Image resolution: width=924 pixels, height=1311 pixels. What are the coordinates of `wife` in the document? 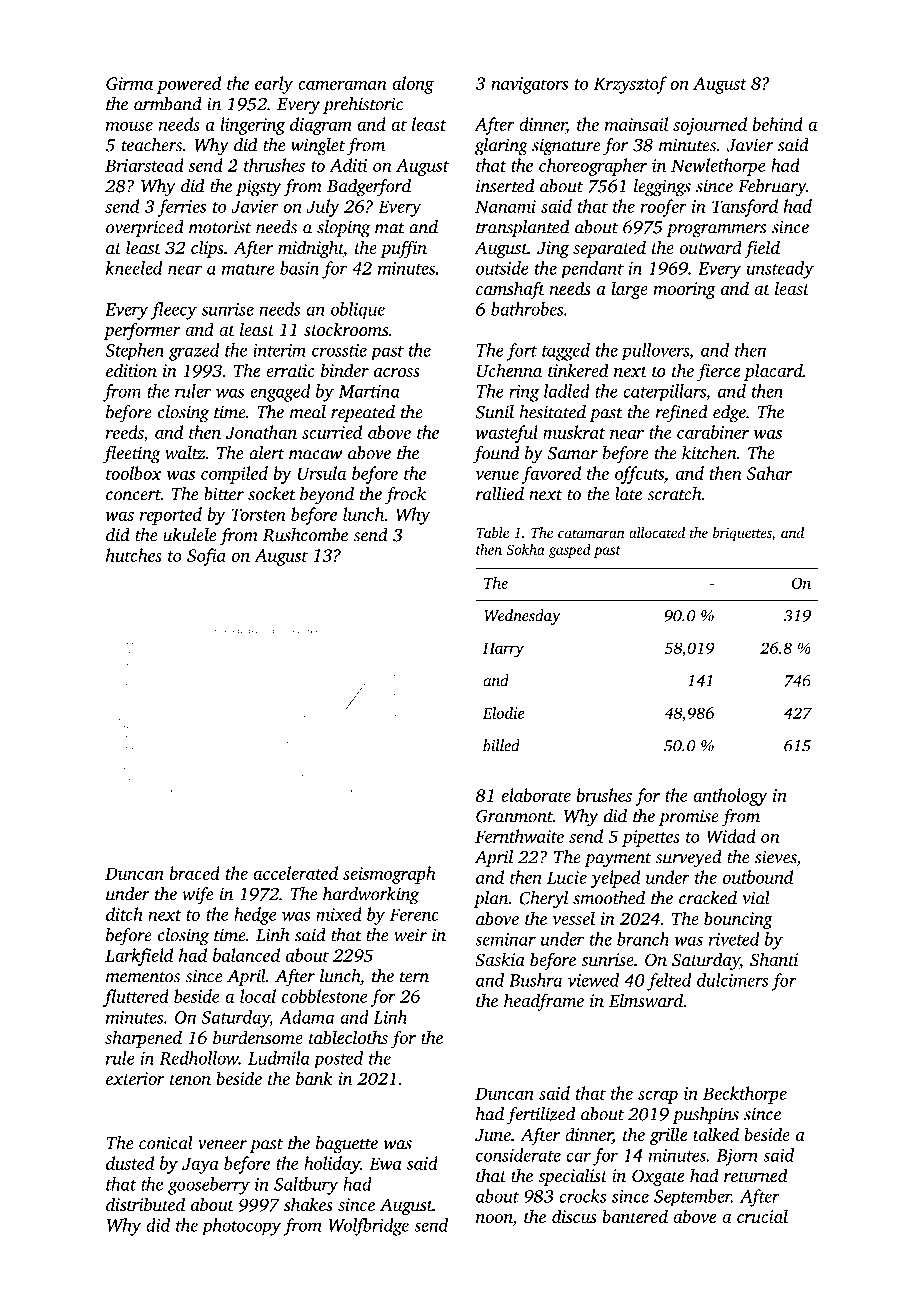 It's located at (197, 896).
